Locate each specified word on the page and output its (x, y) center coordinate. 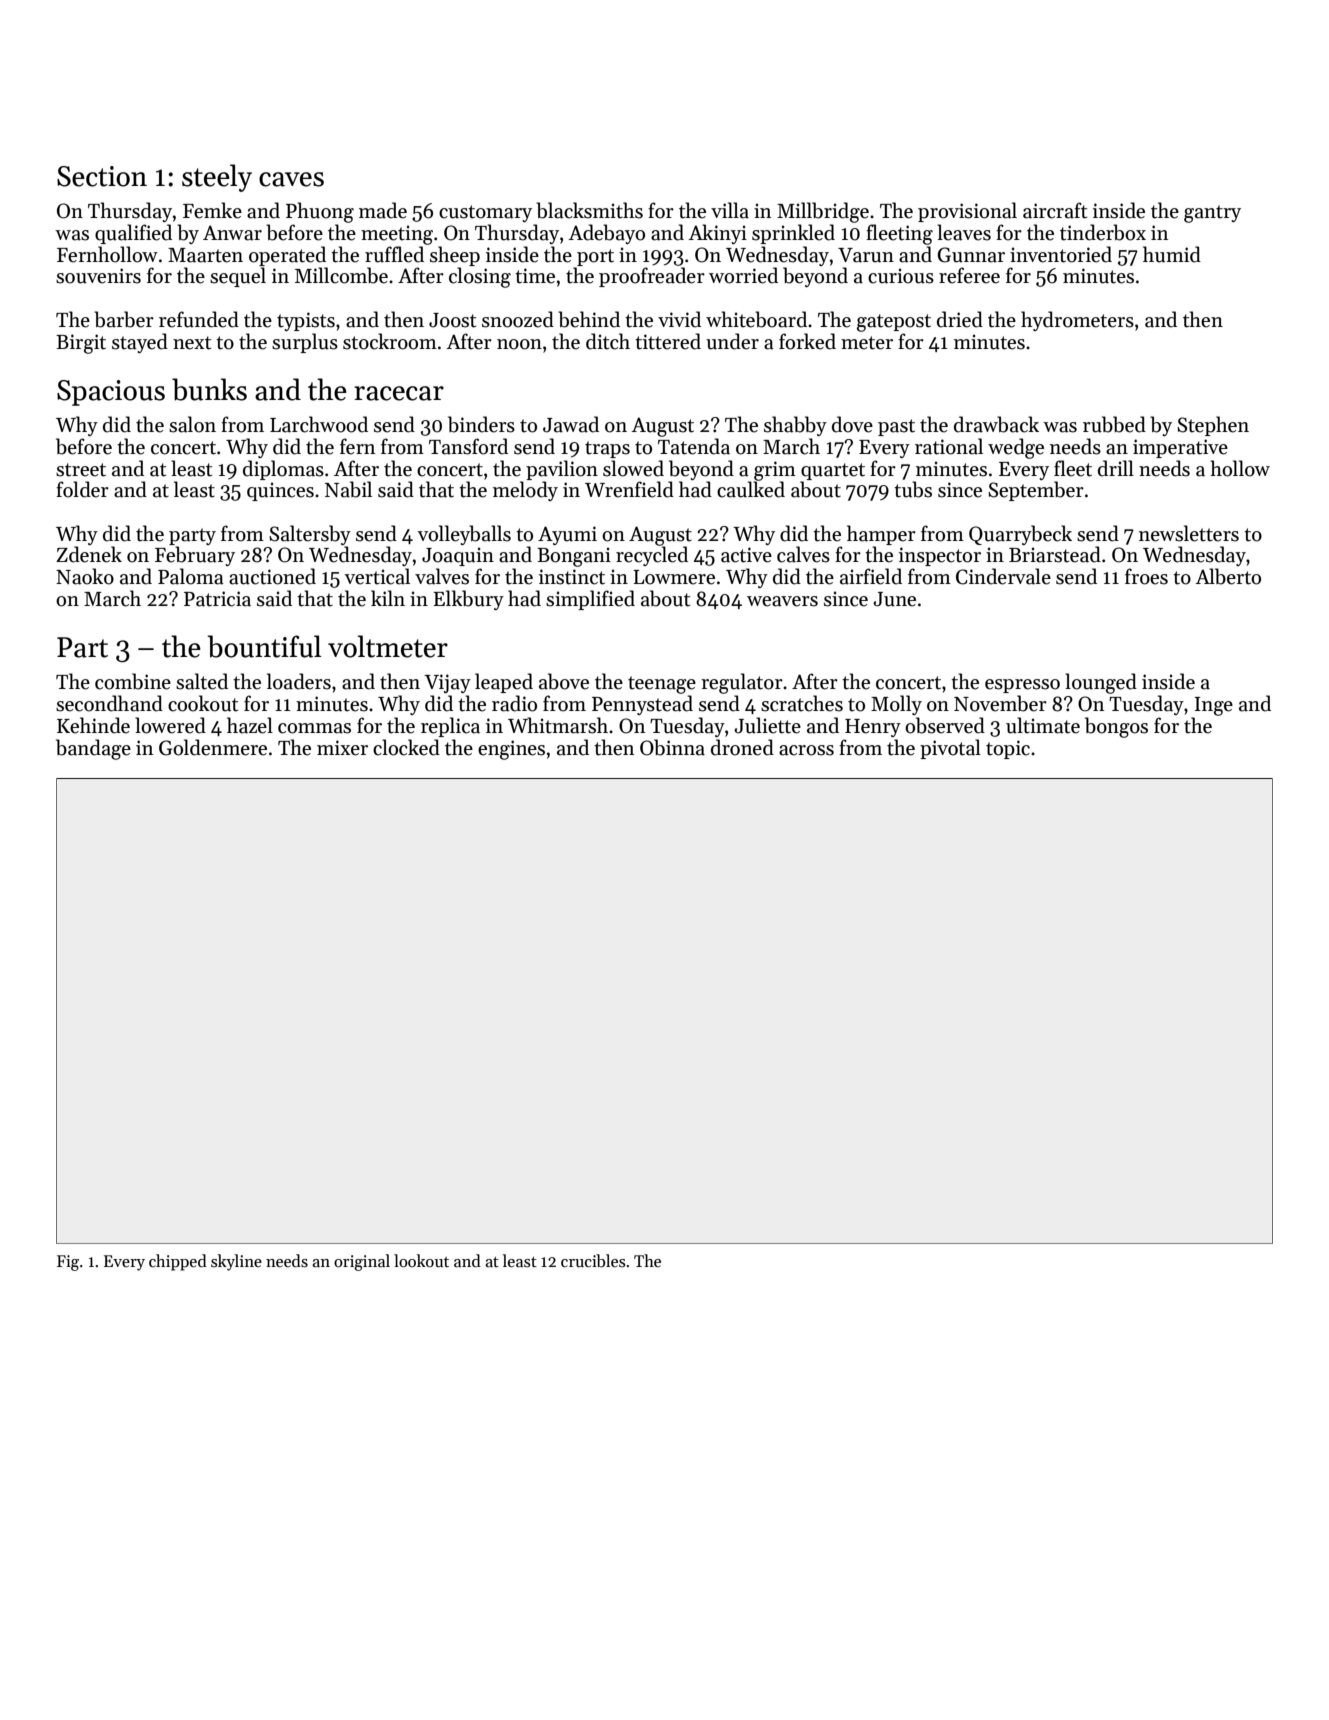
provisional (967, 212)
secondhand (109, 703)
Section (102, 176)
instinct (572, 577)
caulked (751, 489)
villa (730, 210)
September (1036, 491)
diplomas (283, 470)
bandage (93, 749)
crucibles (593, 1261)
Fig (68, 1263)
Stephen (1213, 426)
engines (511, 750)
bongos (1116, 727)
